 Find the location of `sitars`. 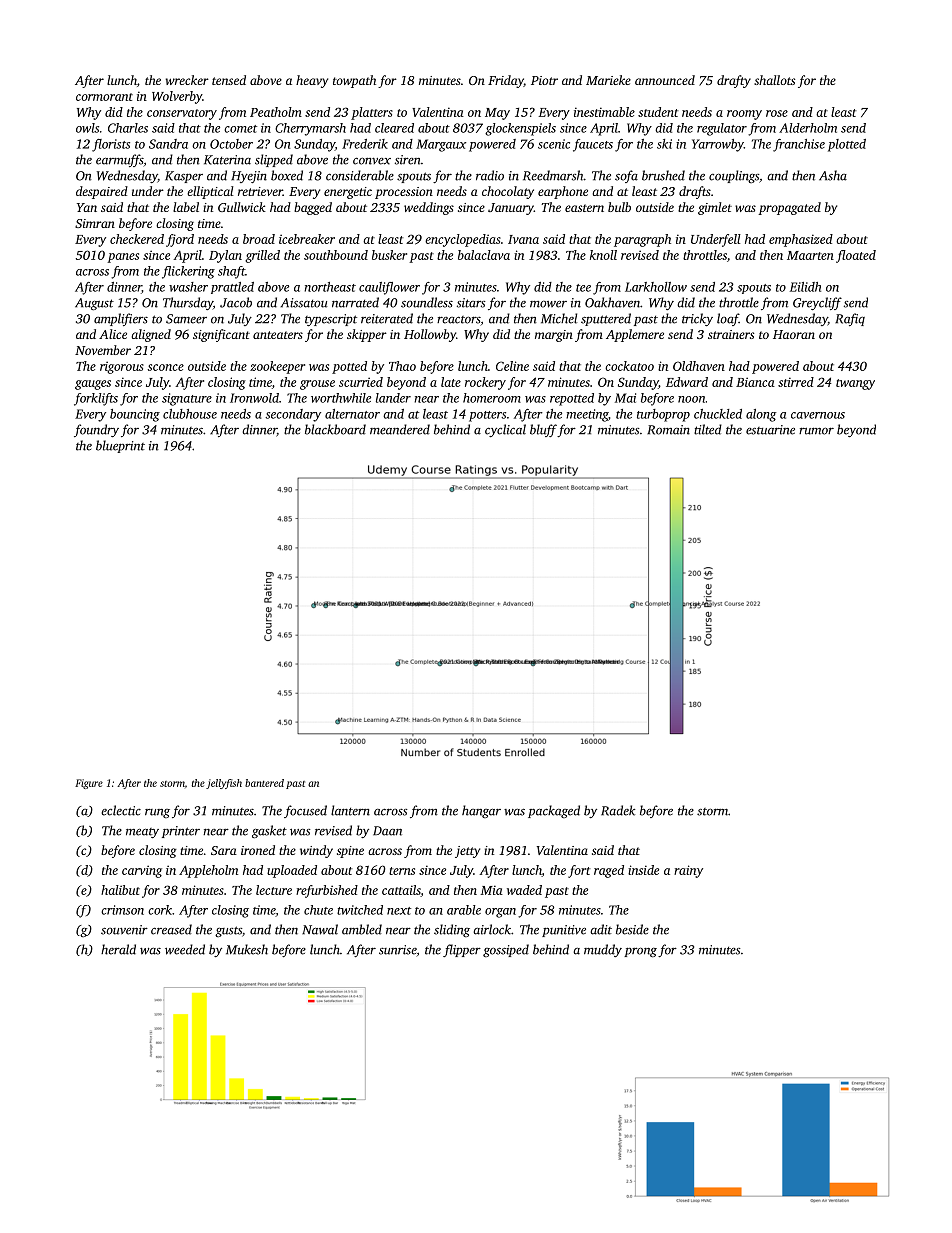

sitars is located at coordinates (471, 303).
